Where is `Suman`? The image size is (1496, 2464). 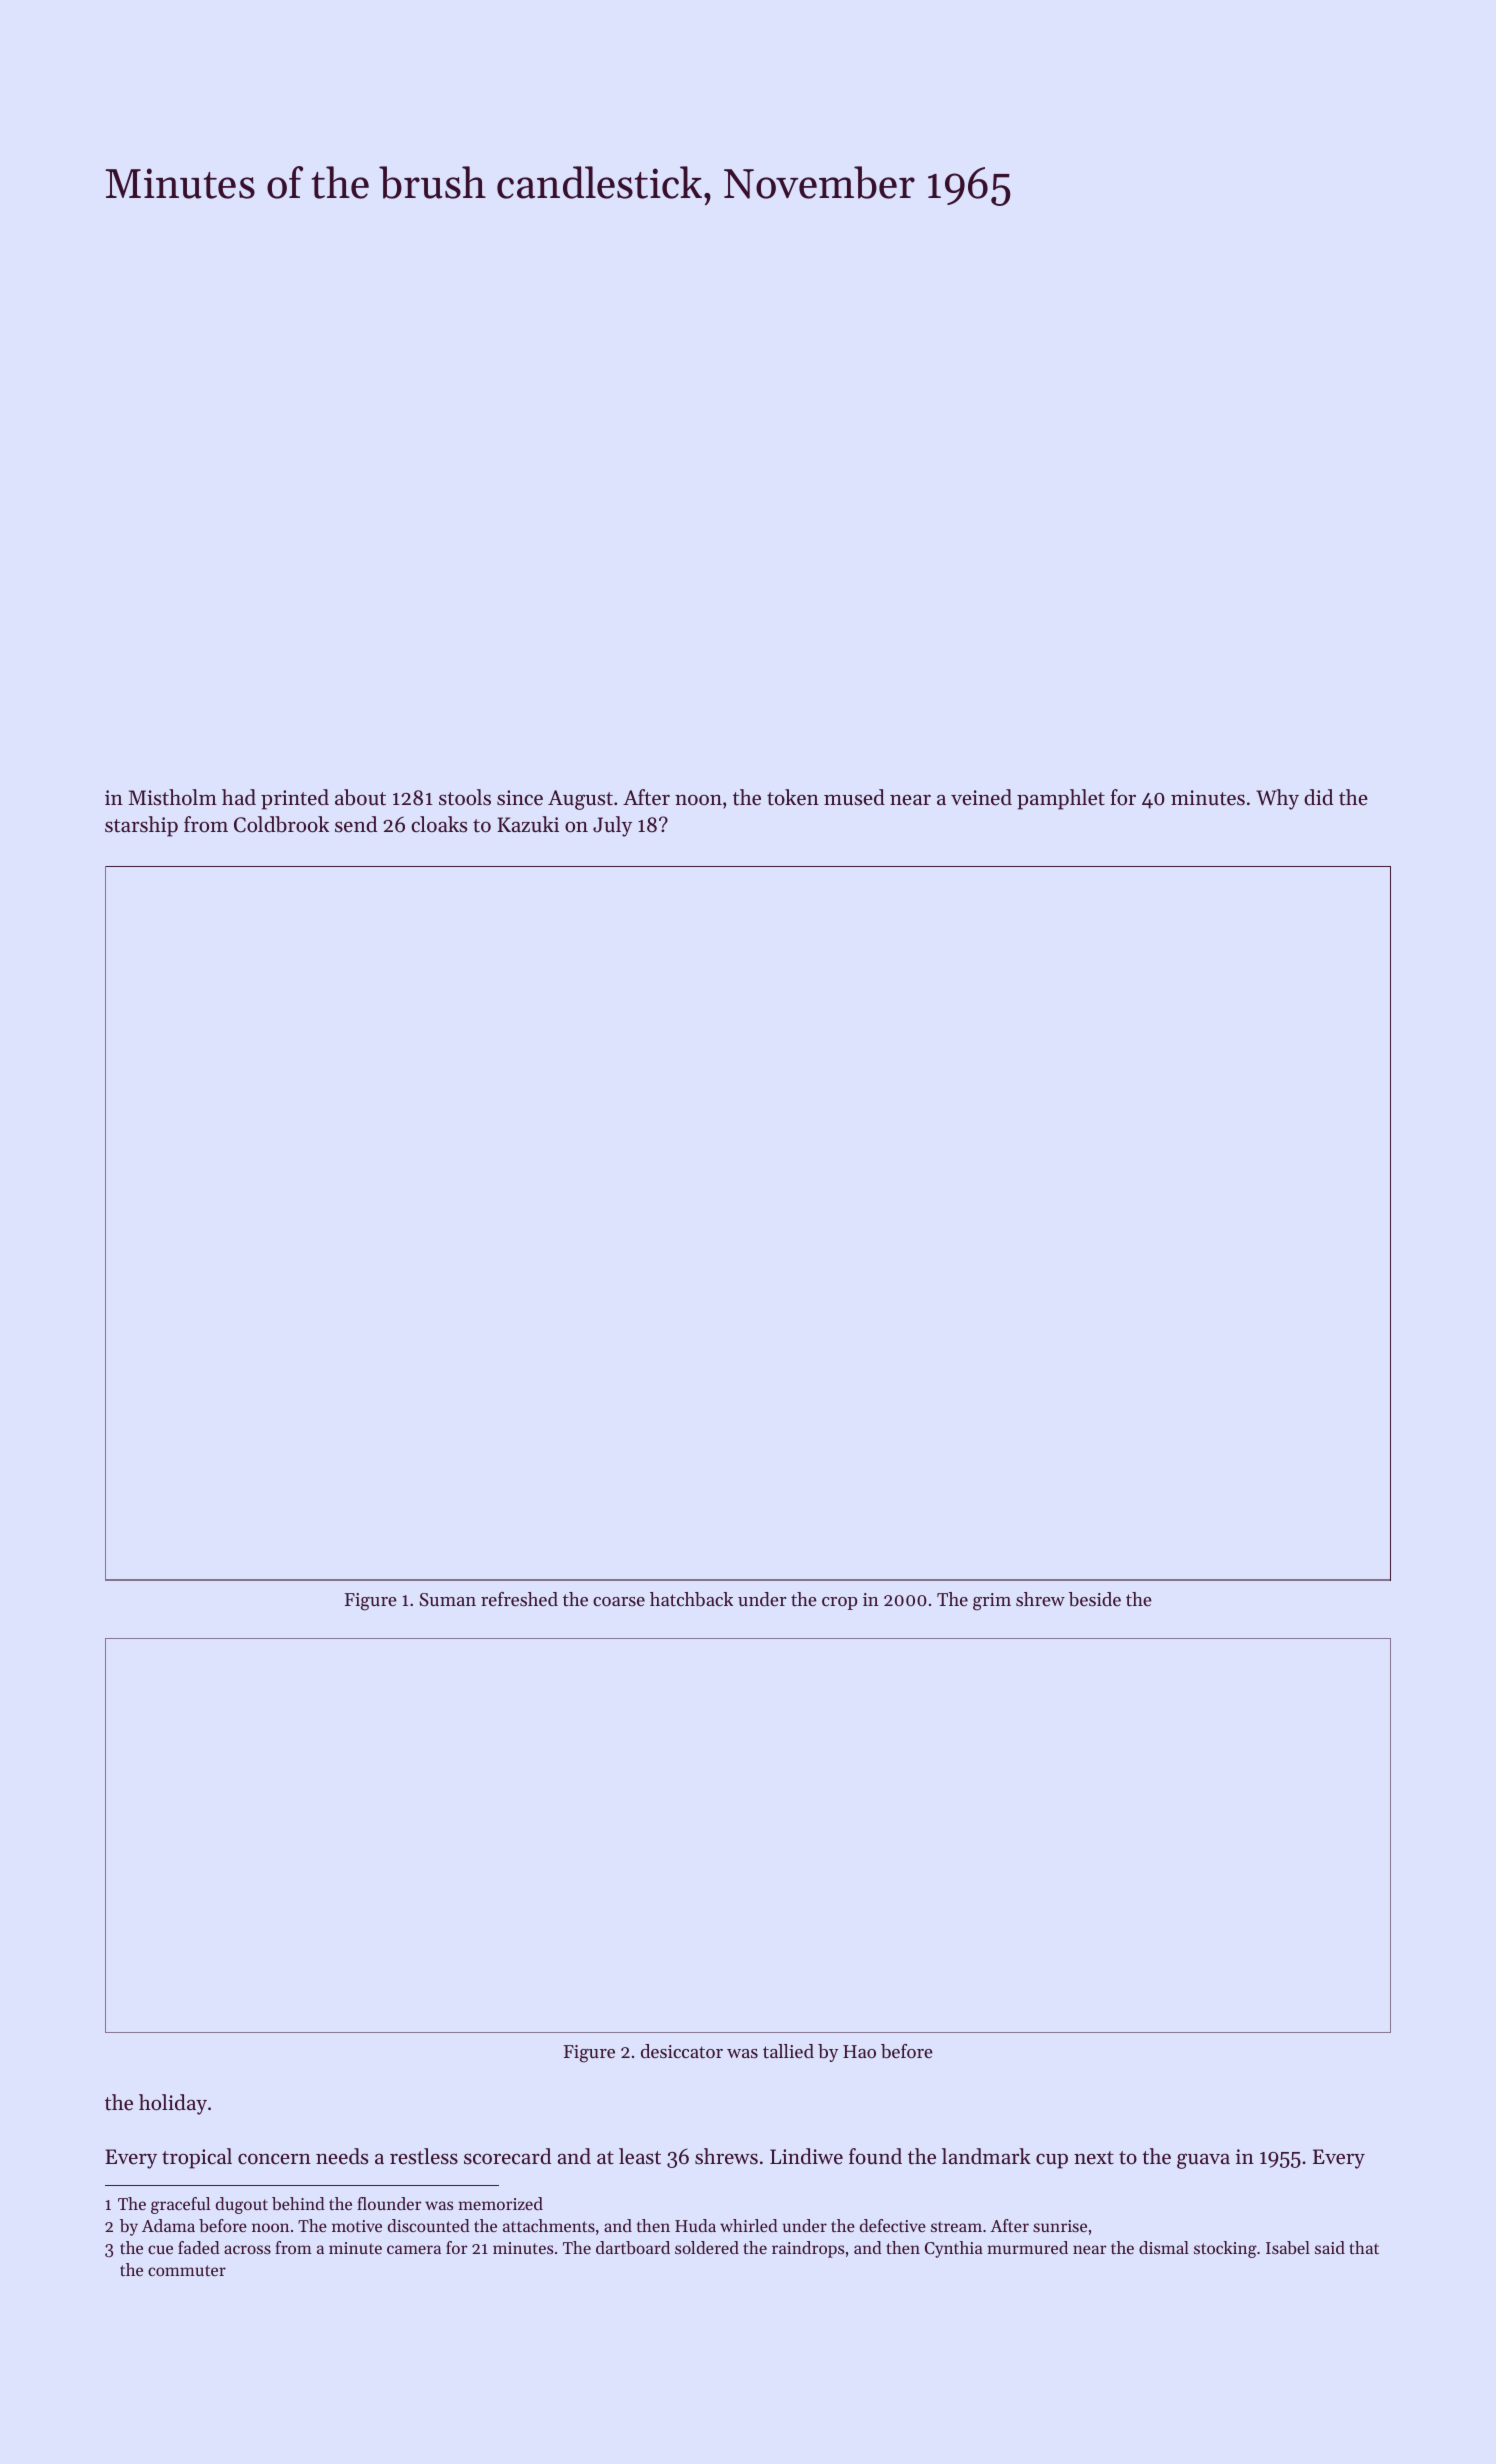
Suman is located at coordinates (448, 1600).
